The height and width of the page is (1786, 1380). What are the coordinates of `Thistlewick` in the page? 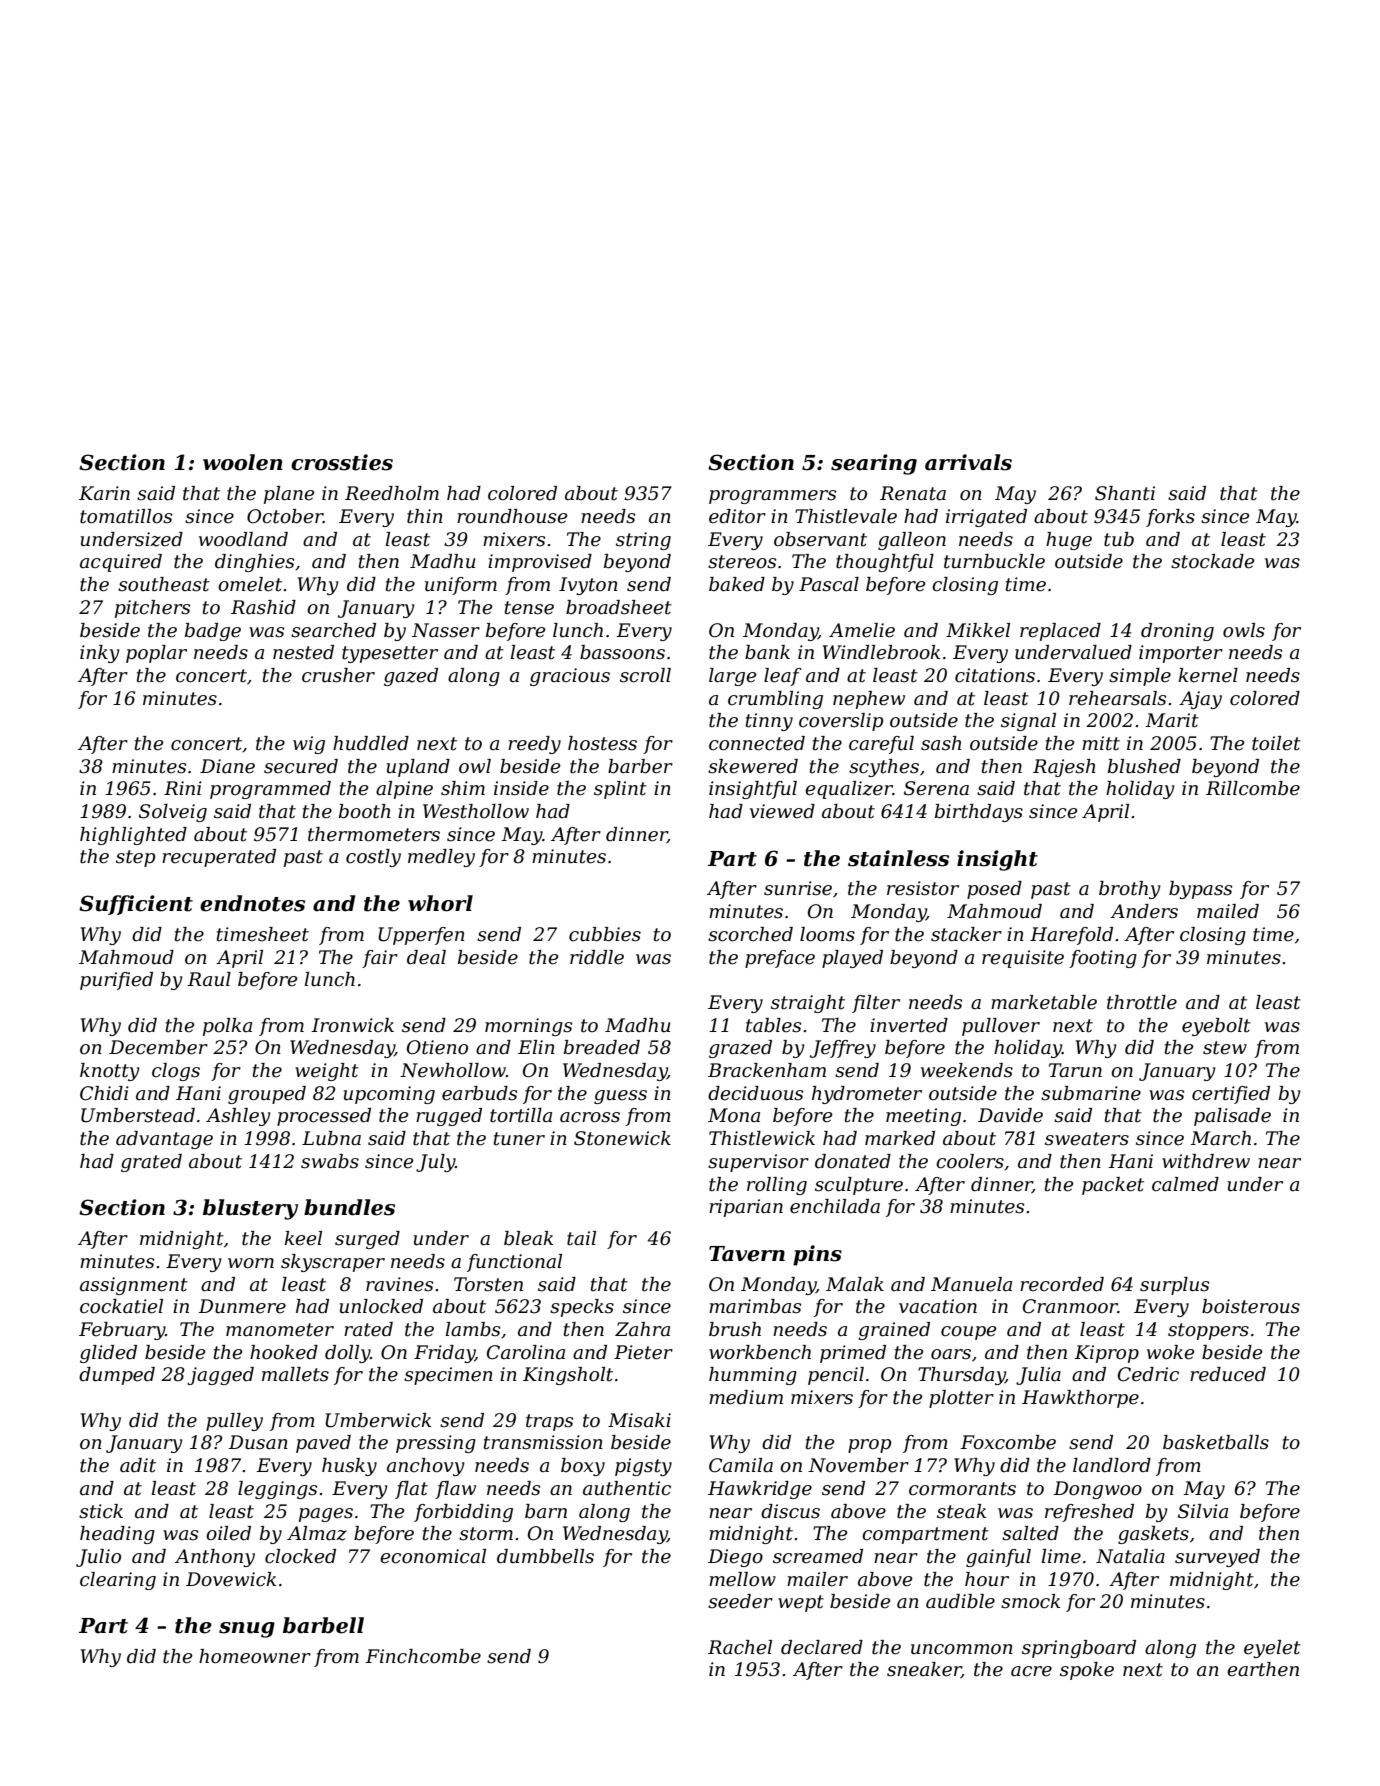 It's located at (762, 1138).
